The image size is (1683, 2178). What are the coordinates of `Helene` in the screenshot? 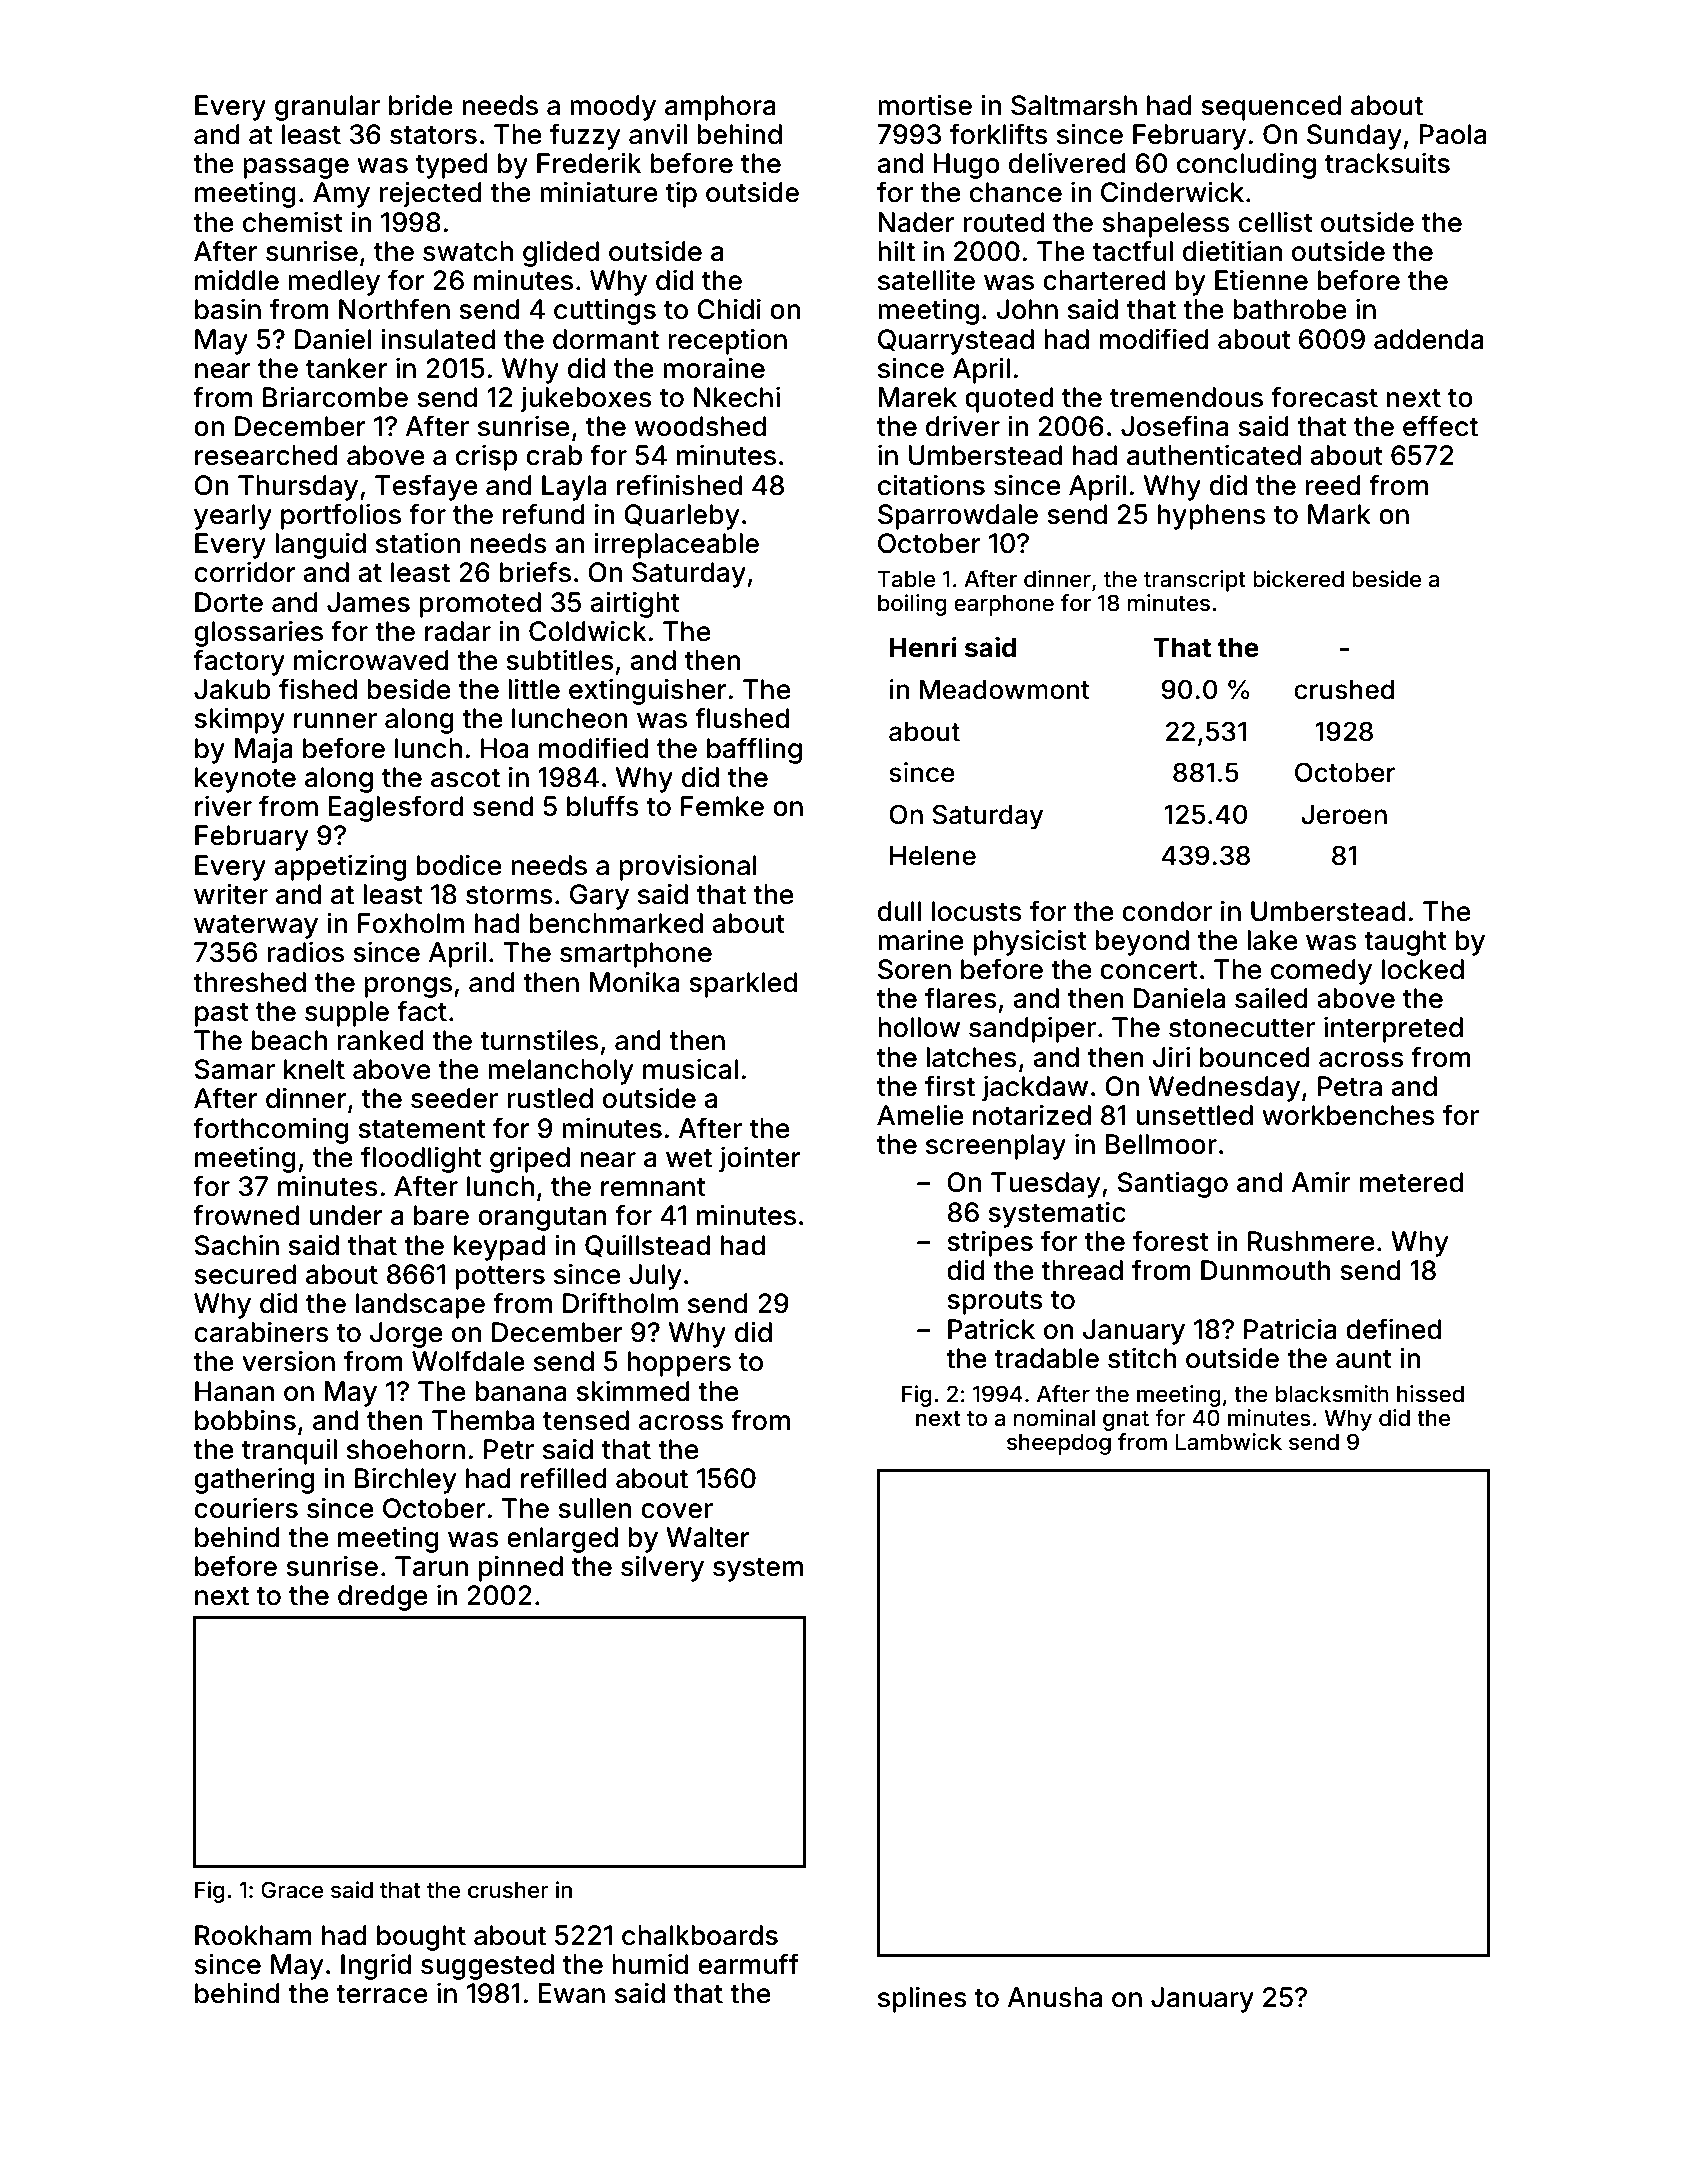 It's located at (933, 856).
